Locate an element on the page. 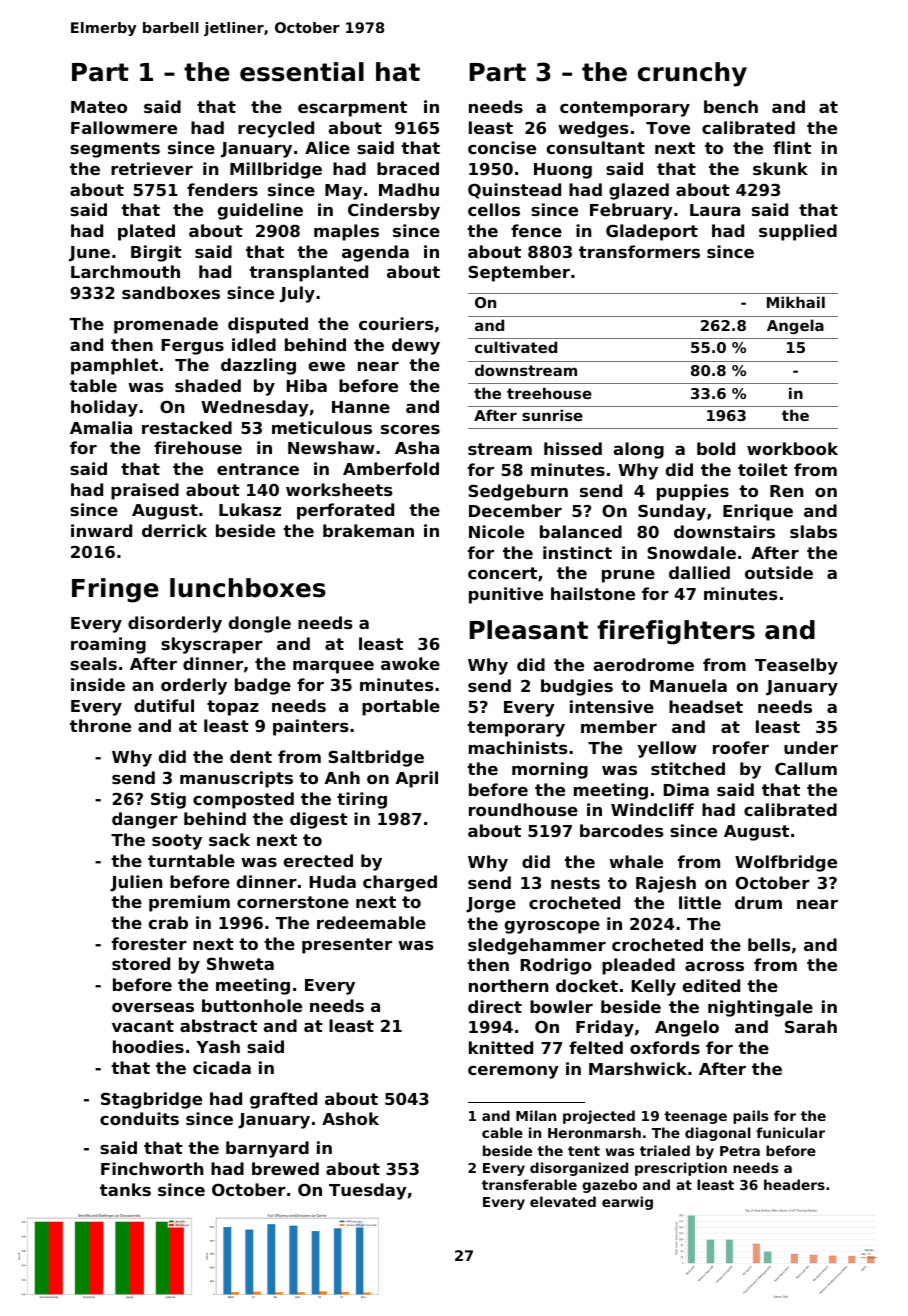  Amalia is located at coordinates (101, 427).
